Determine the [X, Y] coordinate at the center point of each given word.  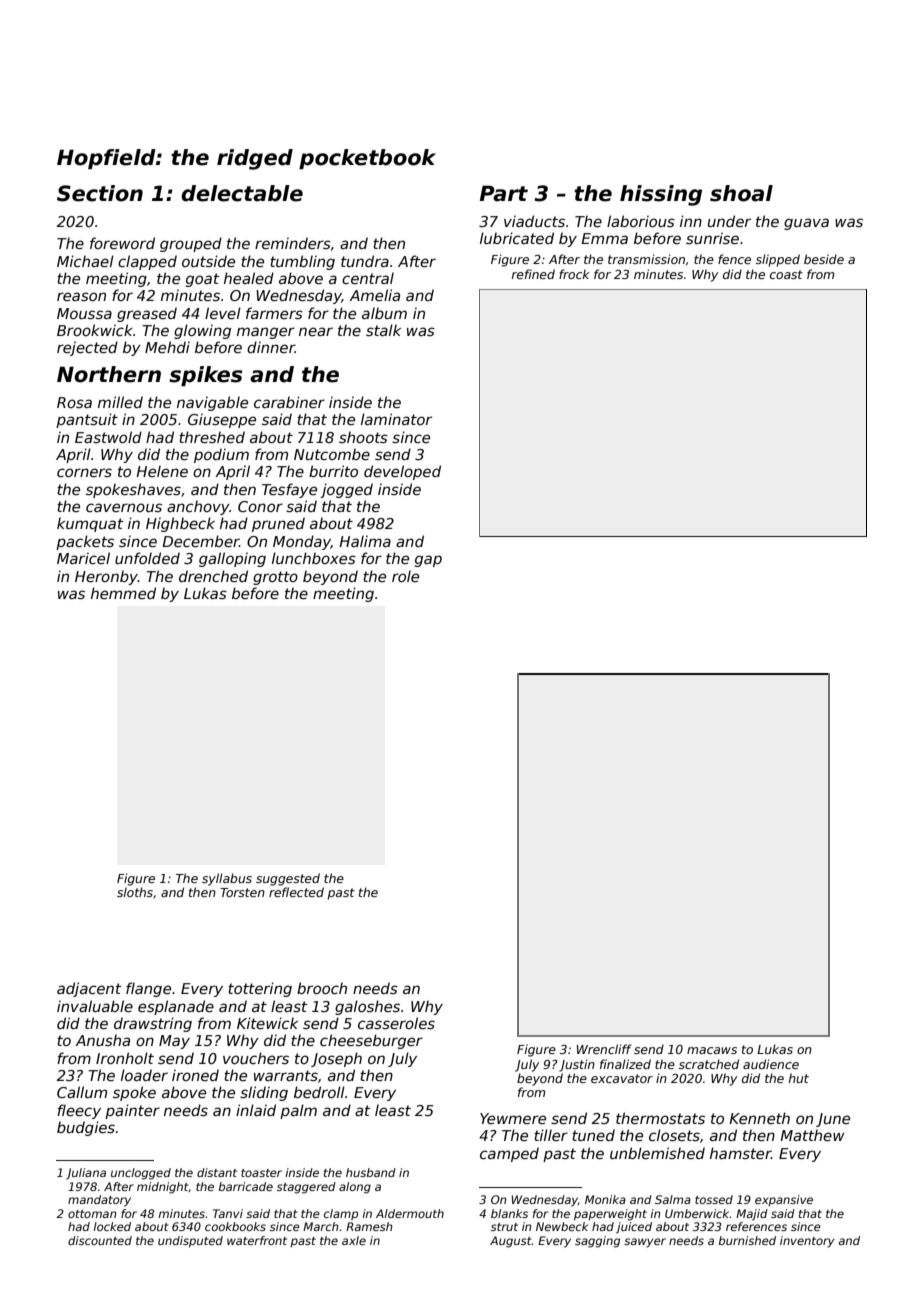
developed [402, 472]
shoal [741, 193]
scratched [709, 1064]
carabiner [289, 402]
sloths [135, 892]
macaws [712, 1050]
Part [504, 193]
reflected [296, 892]
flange [148, 989]
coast [786, 274]
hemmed [123, 593]
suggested [288, 879]
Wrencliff [604, 1049]
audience [771, 1064]
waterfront [257, 1240]
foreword [122, 243]
